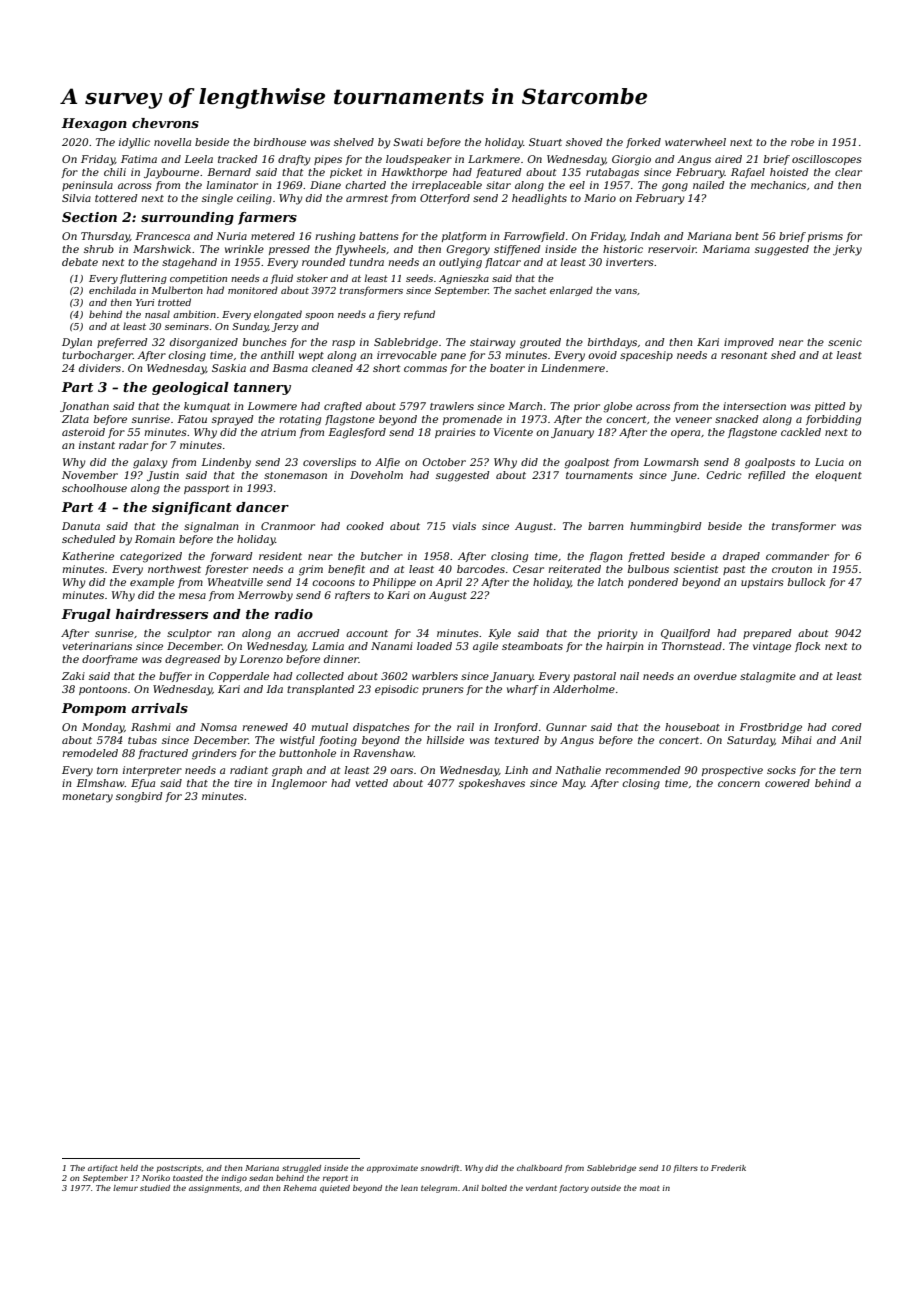 The height and width of the screenshot is (1308, 924). Describe the element at coordinates (165, 123) in the screenshot. I see `chevrons` at that location.
